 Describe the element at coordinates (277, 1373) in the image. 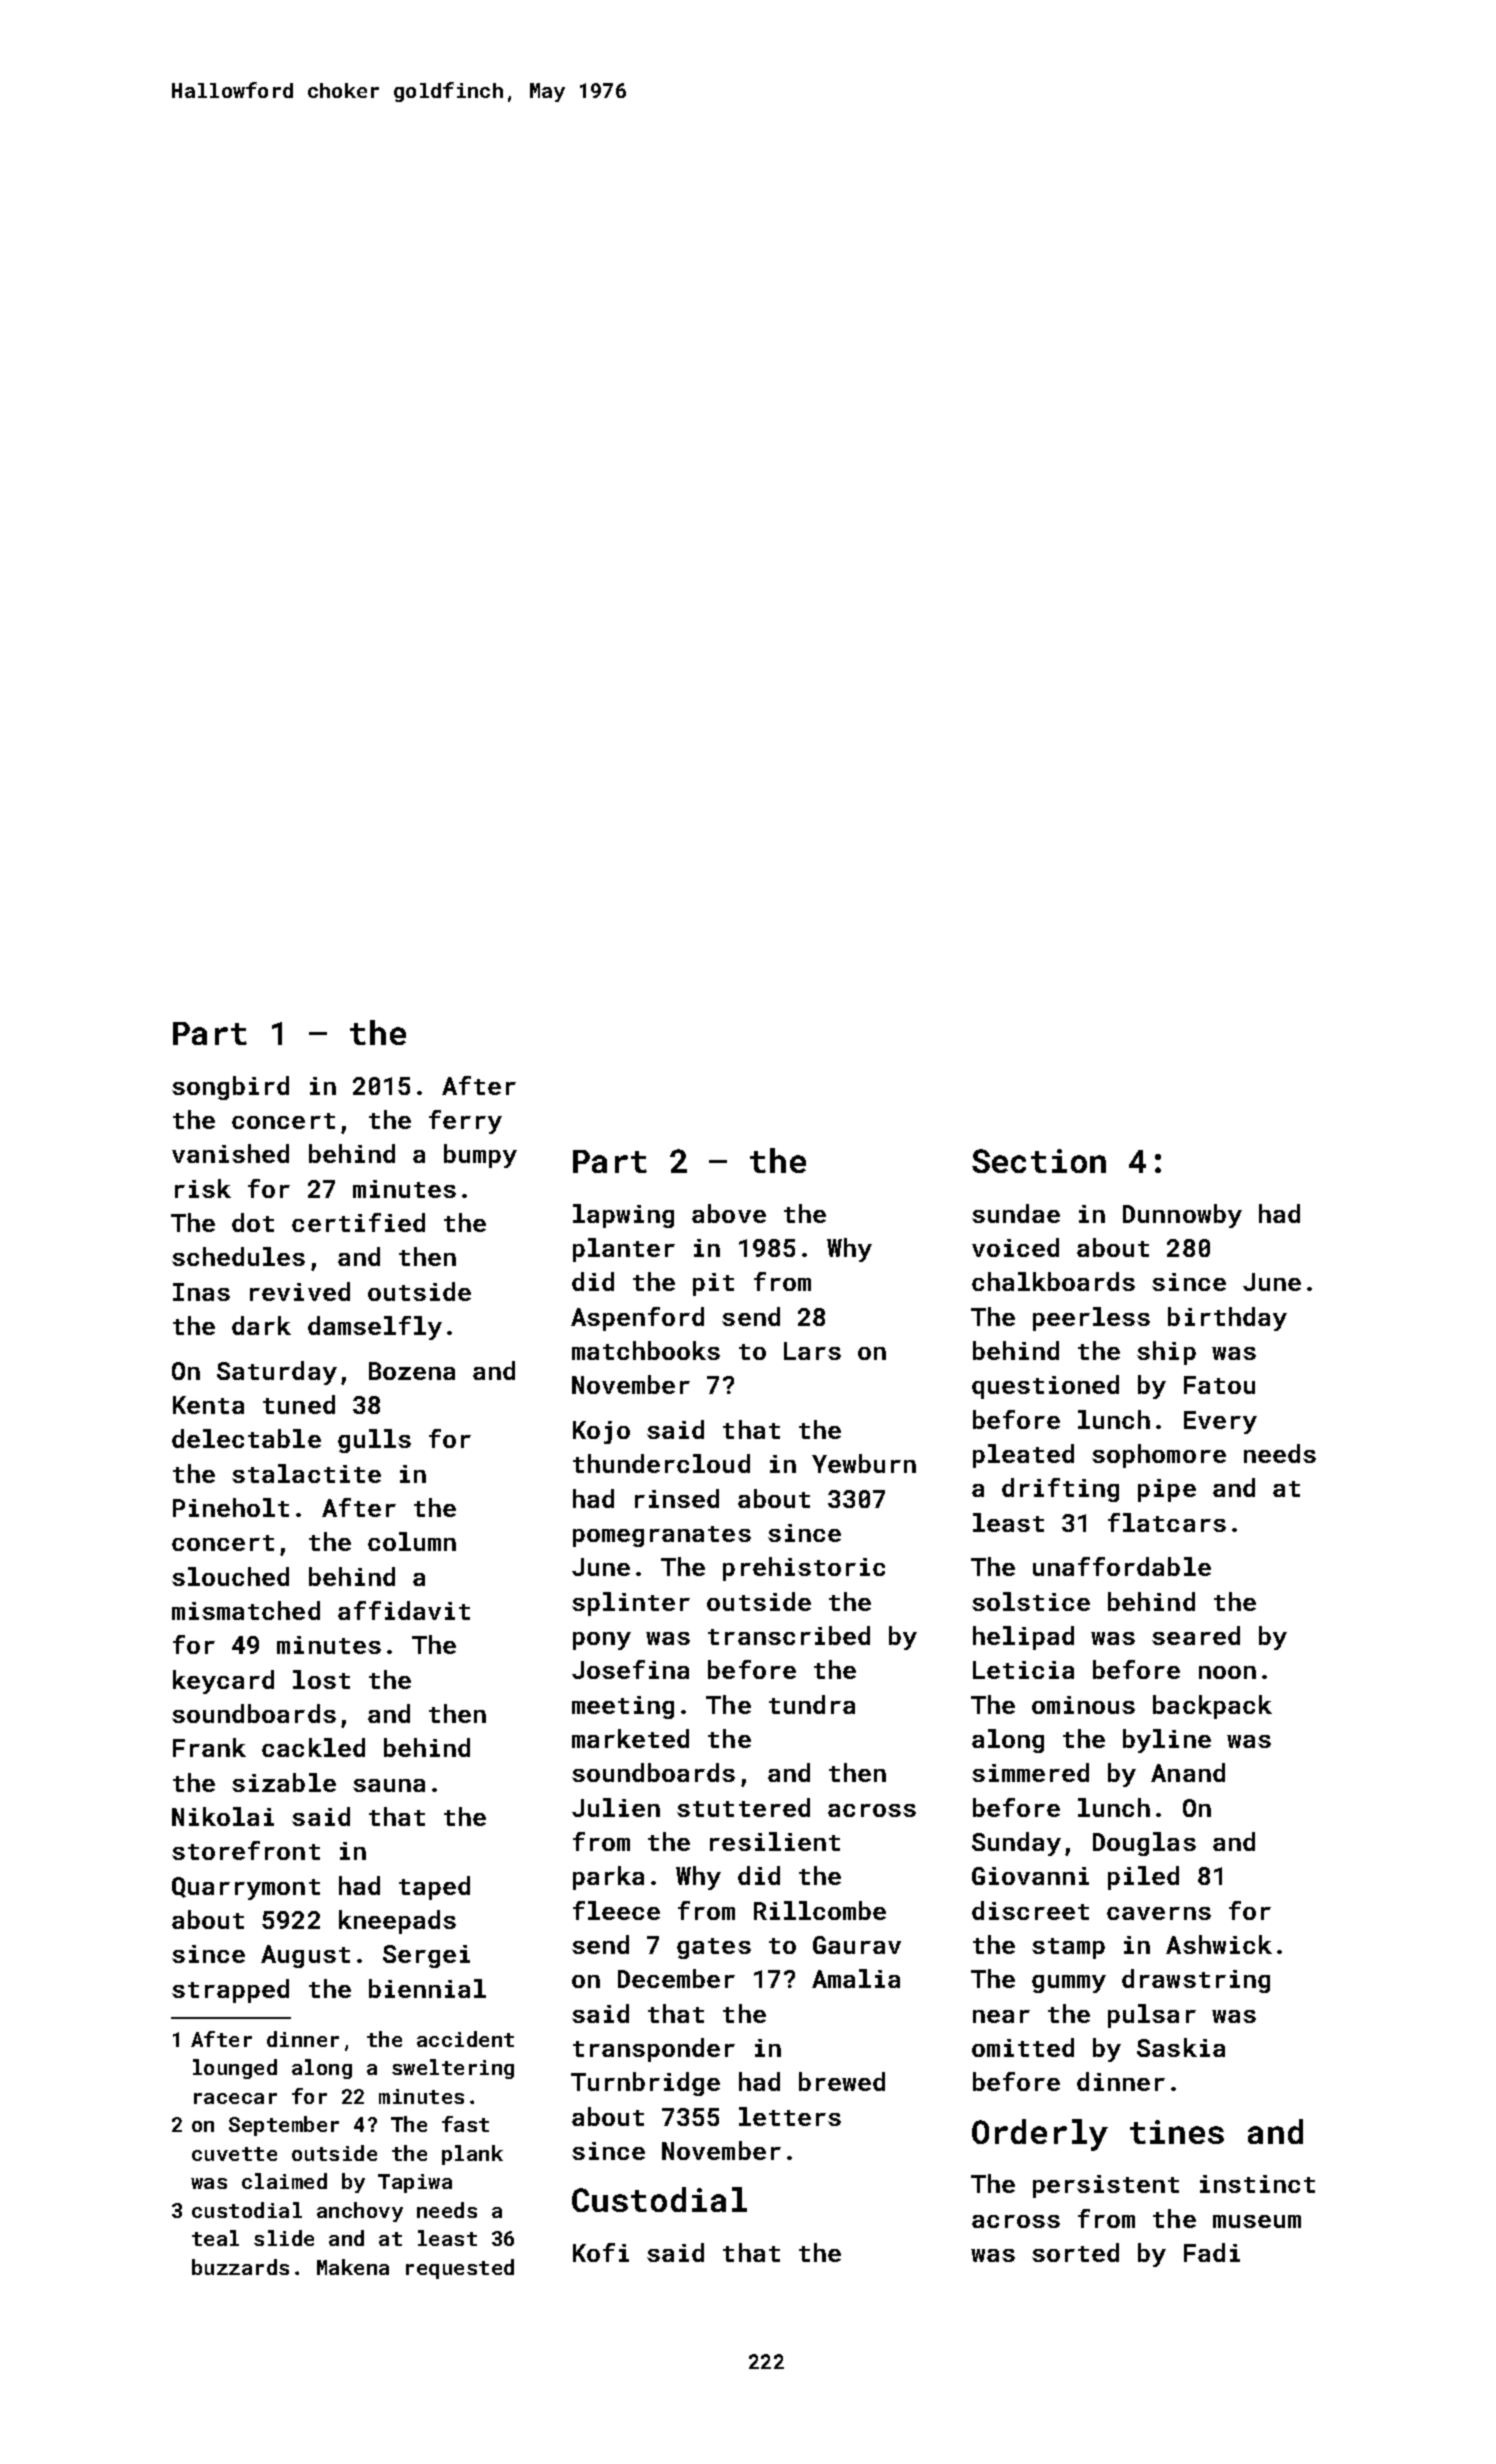

I see `Saturday` at that location.
